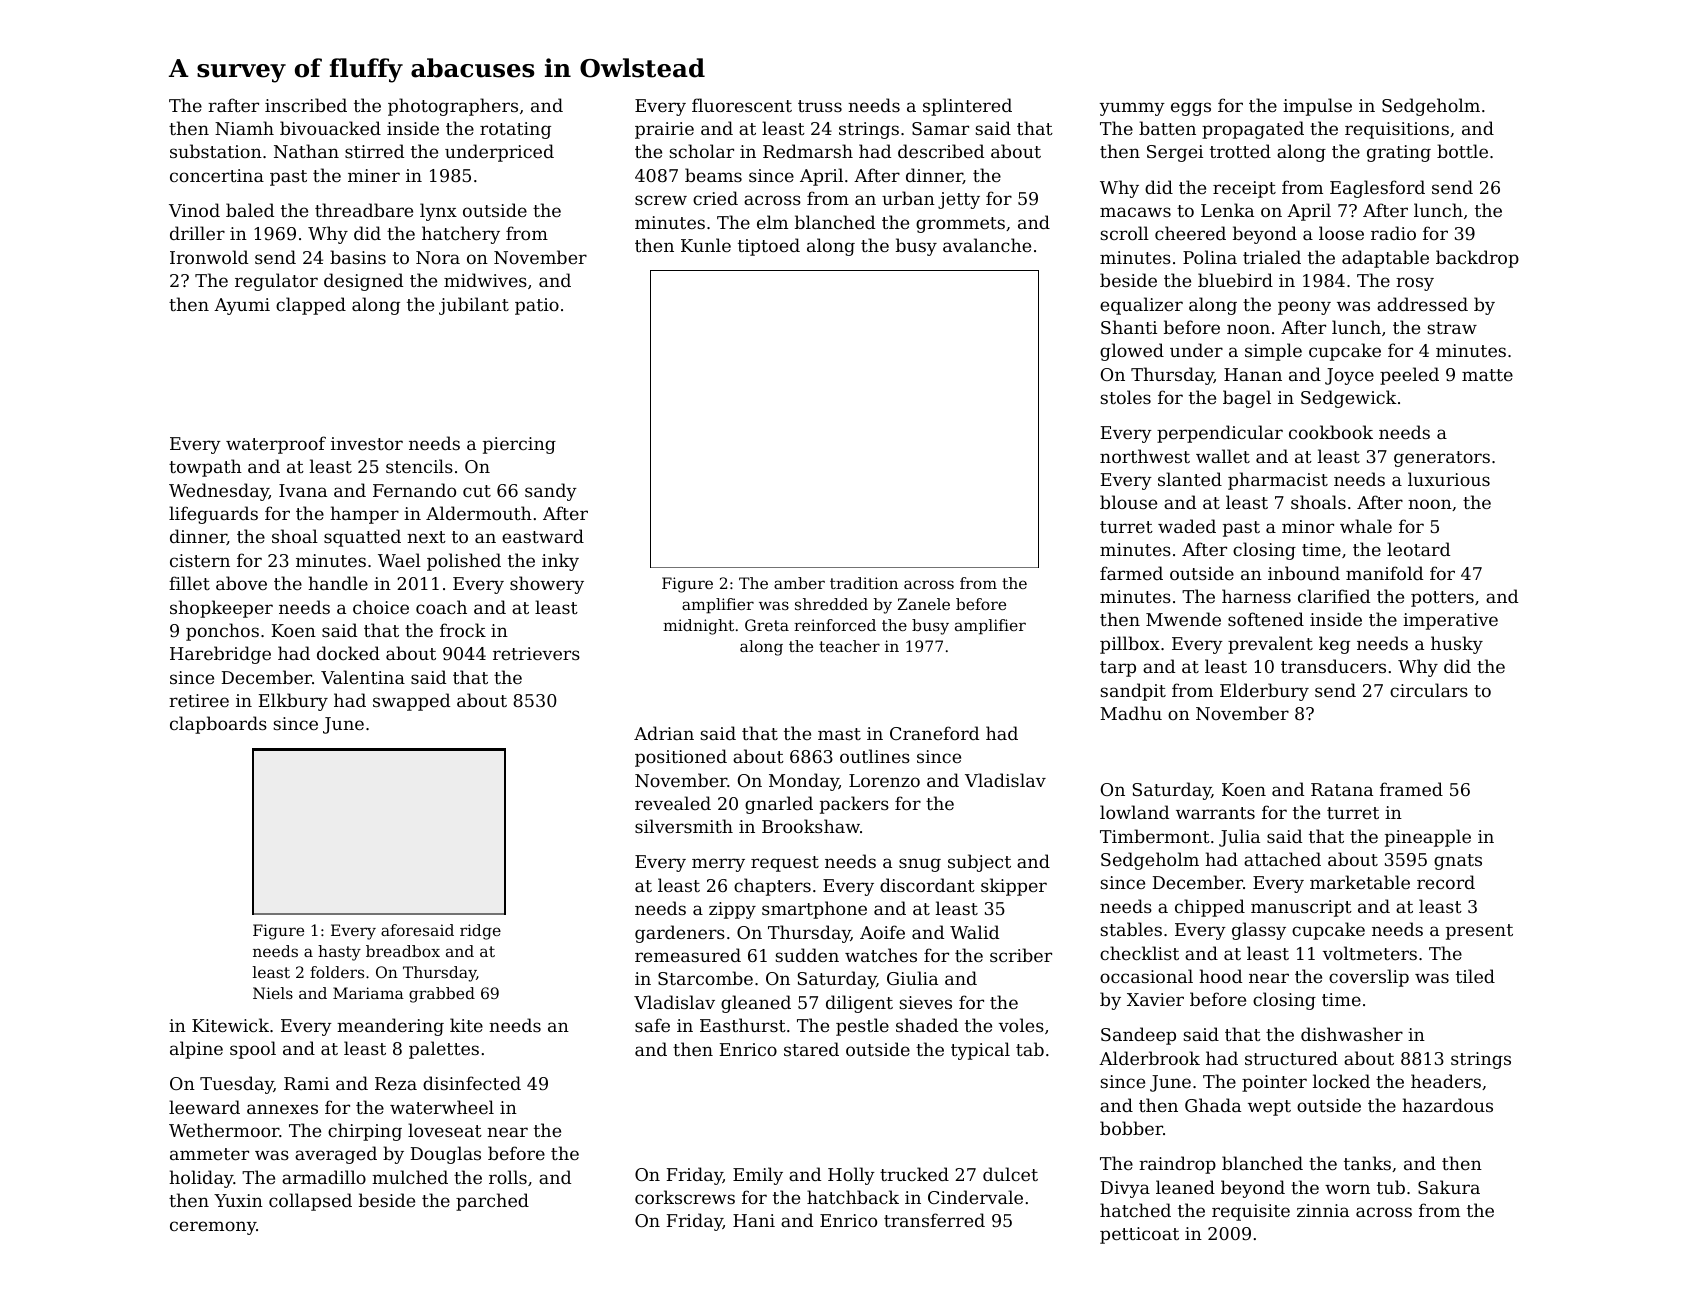 The height and width of the page is (1305, 1689). What do you see at coordinates (684, 826) in the page?
I see `silversmith` at bounding box center [684, 826].
